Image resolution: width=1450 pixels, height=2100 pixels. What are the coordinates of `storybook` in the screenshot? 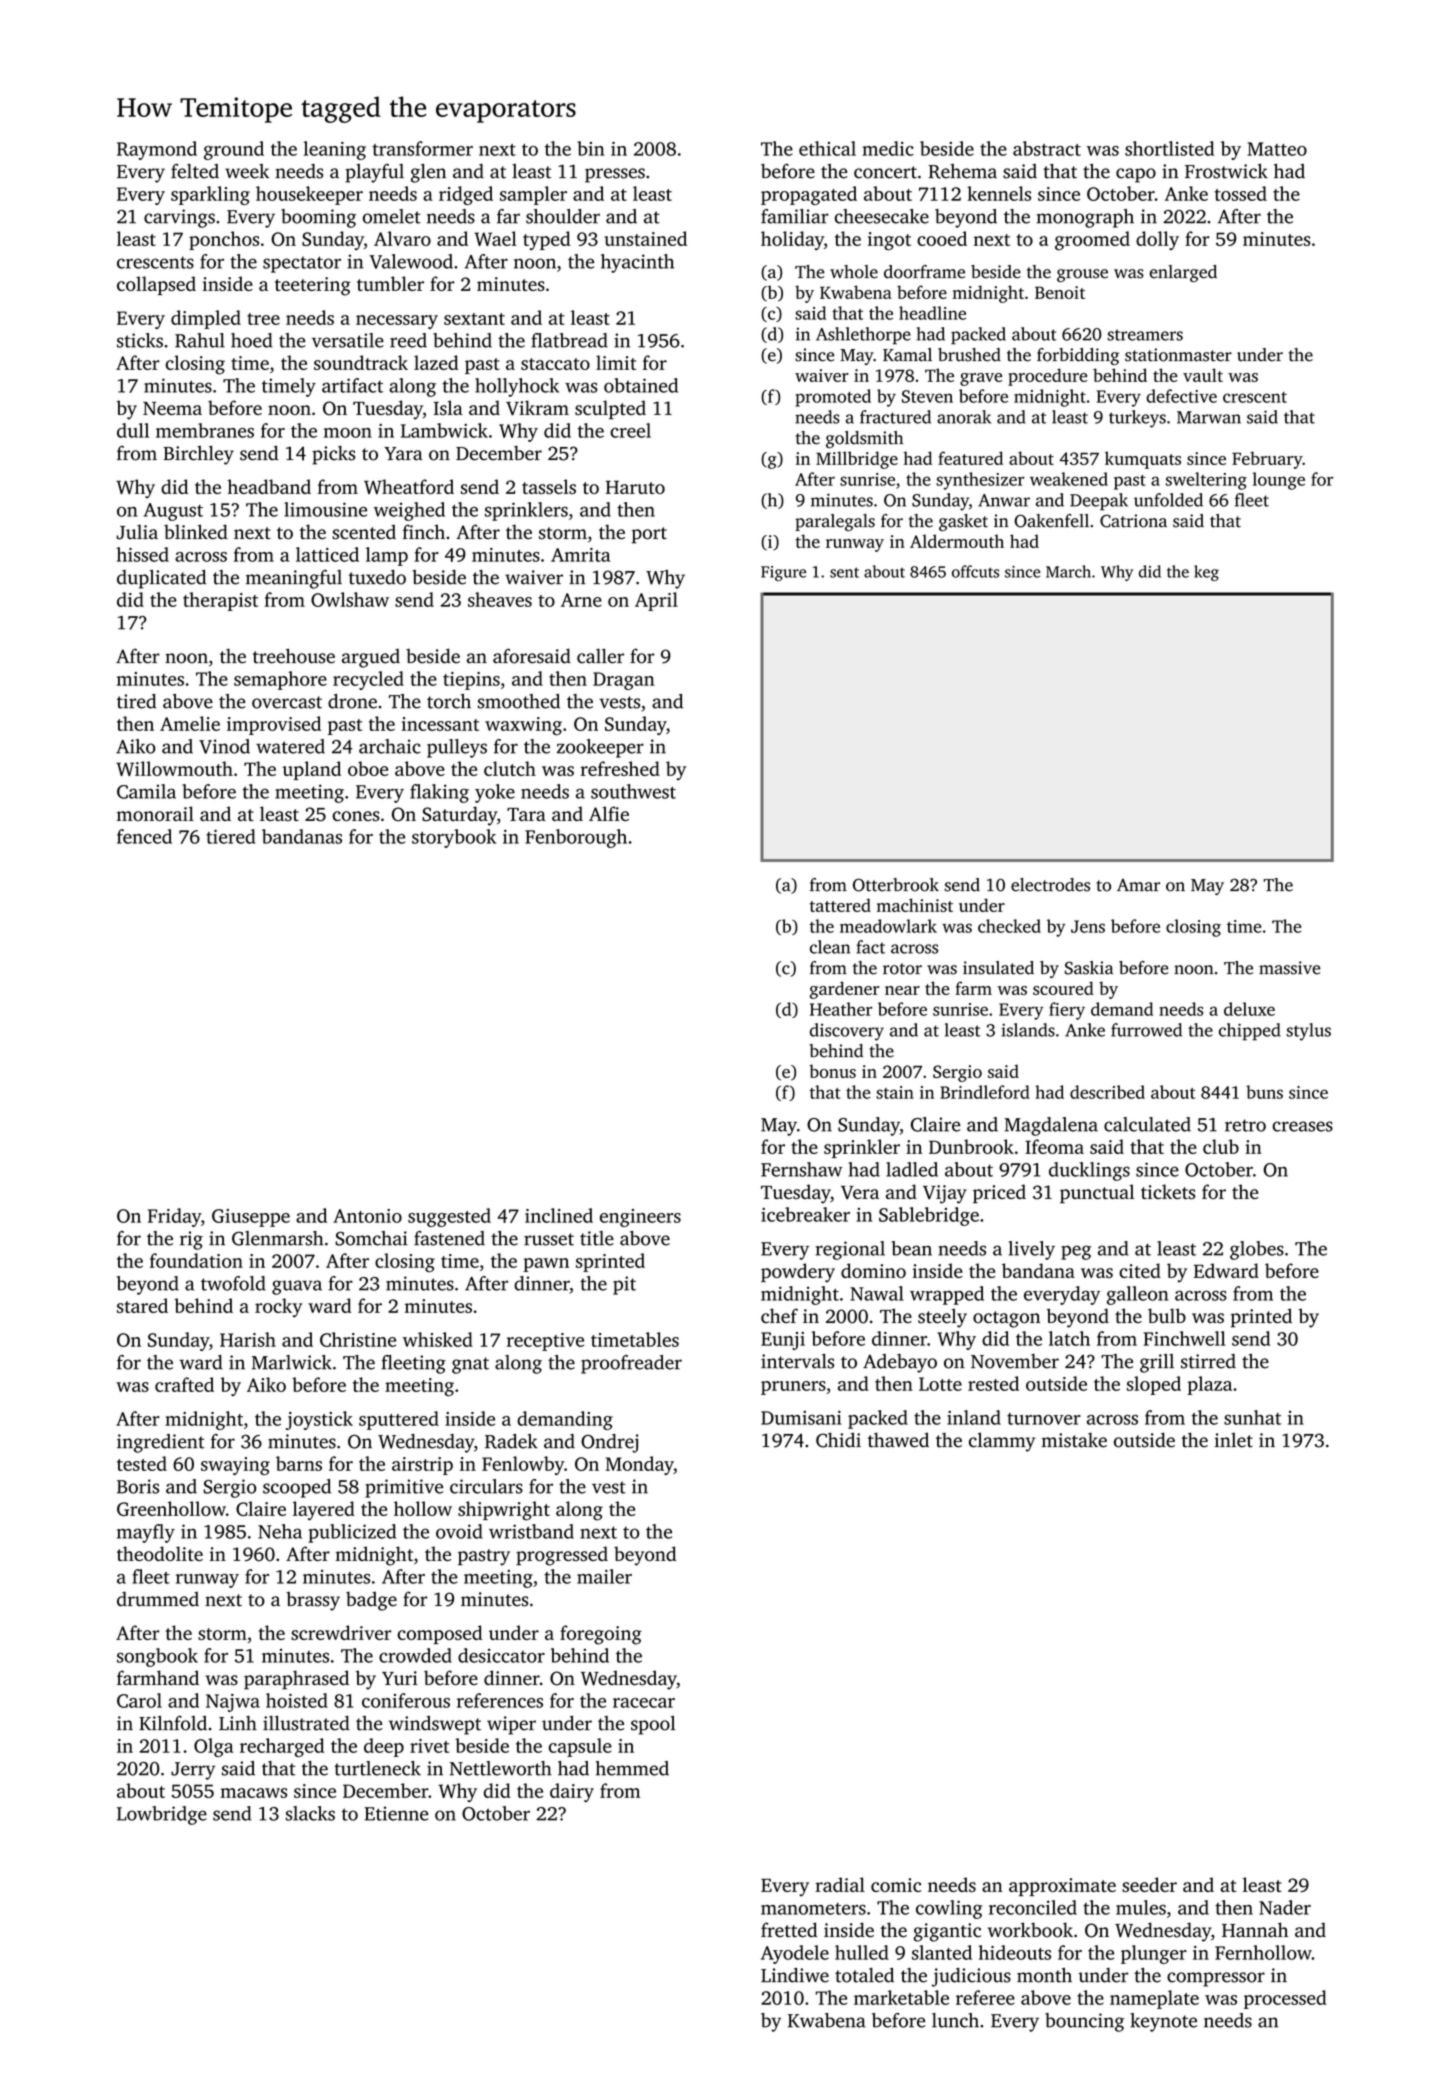 It's located at (454, 838).
